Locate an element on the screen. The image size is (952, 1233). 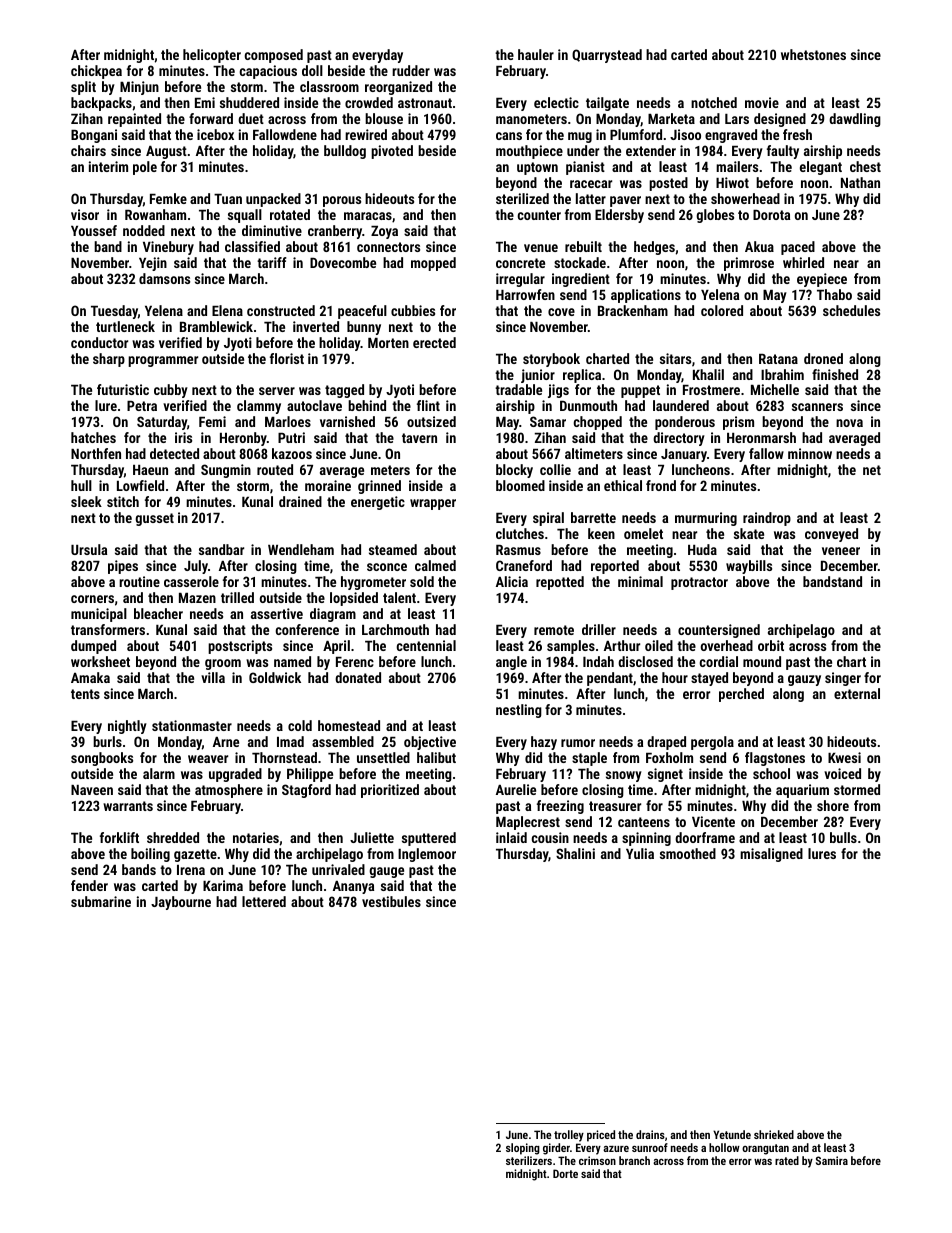
Samira is located at coordinates (832, 1160).
